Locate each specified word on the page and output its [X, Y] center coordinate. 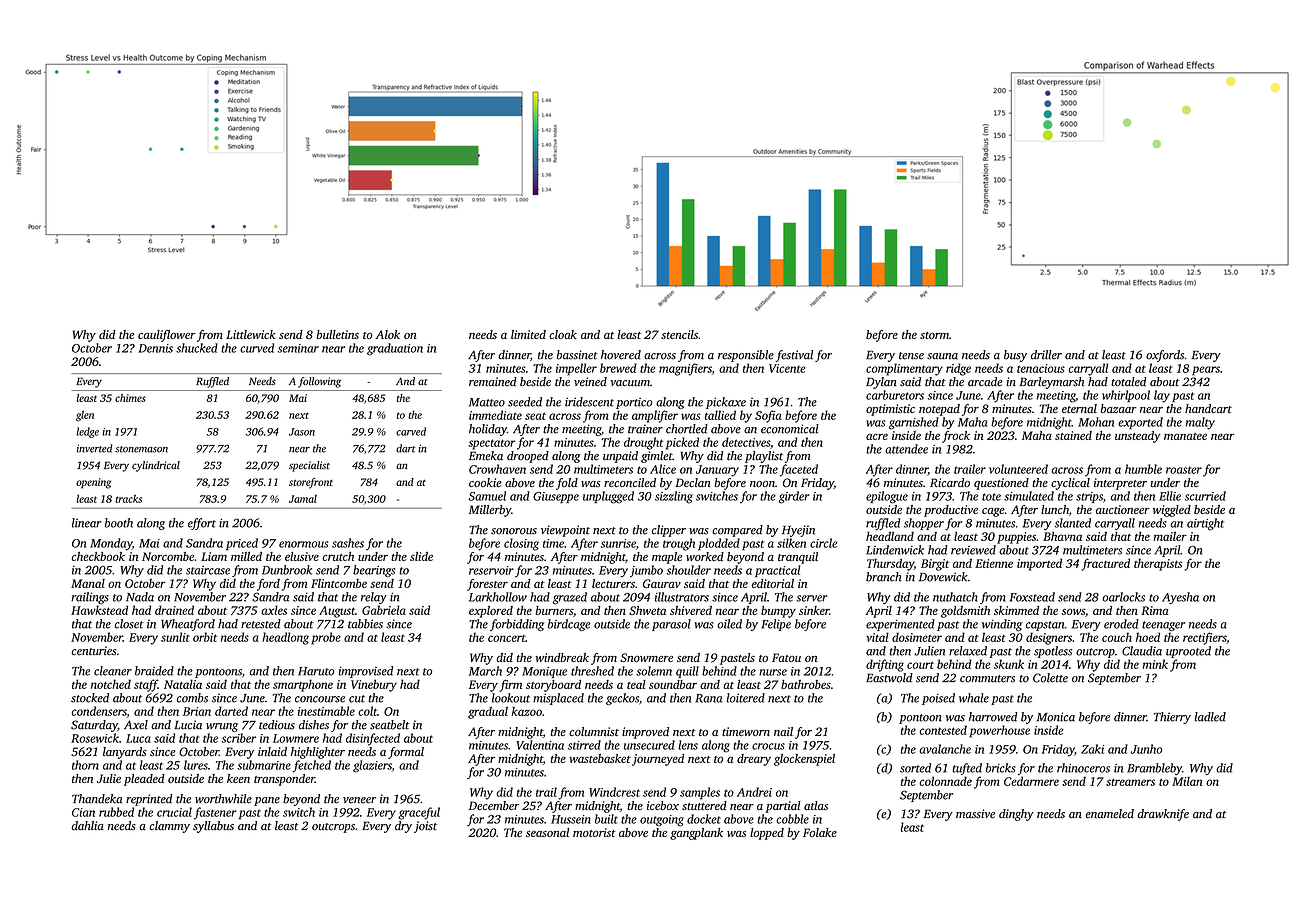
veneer [359, 800]
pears [1206, 371]
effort [202, 524]
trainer [645, 429]
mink [1155, 664]
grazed [570, 598]
